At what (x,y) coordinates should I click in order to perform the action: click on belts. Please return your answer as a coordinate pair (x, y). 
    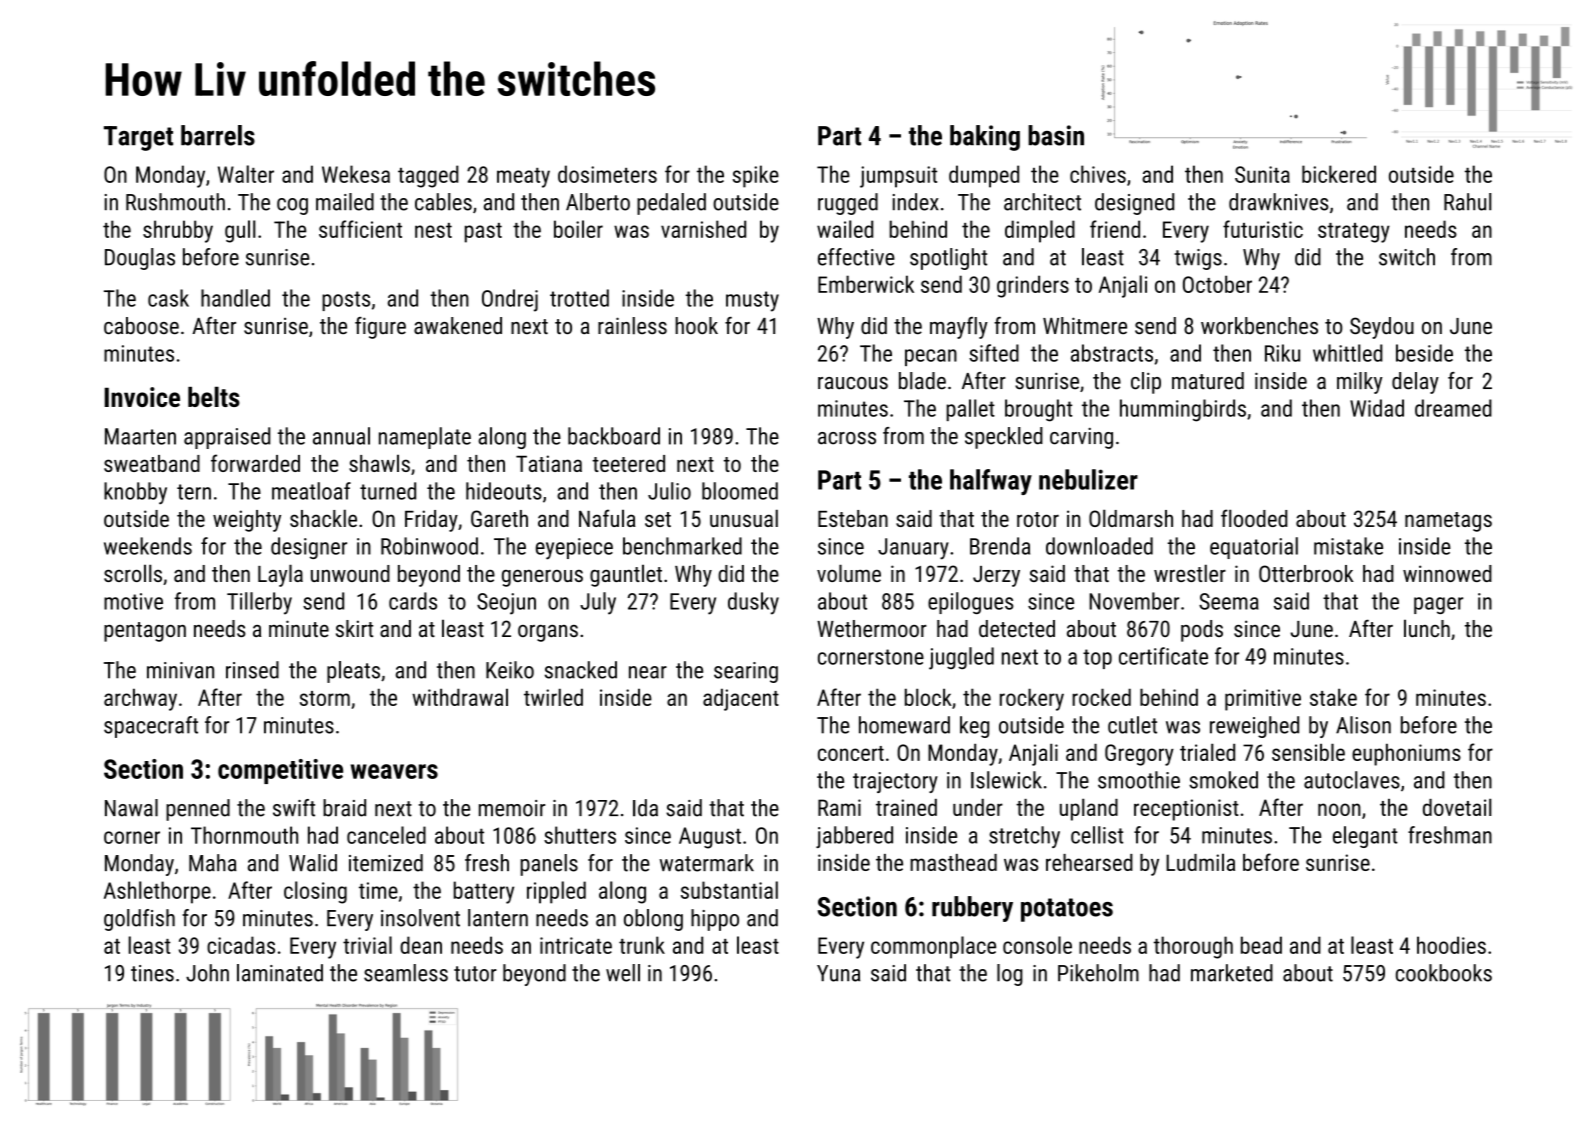
    Looking at the image, I should click on (214, 396).
